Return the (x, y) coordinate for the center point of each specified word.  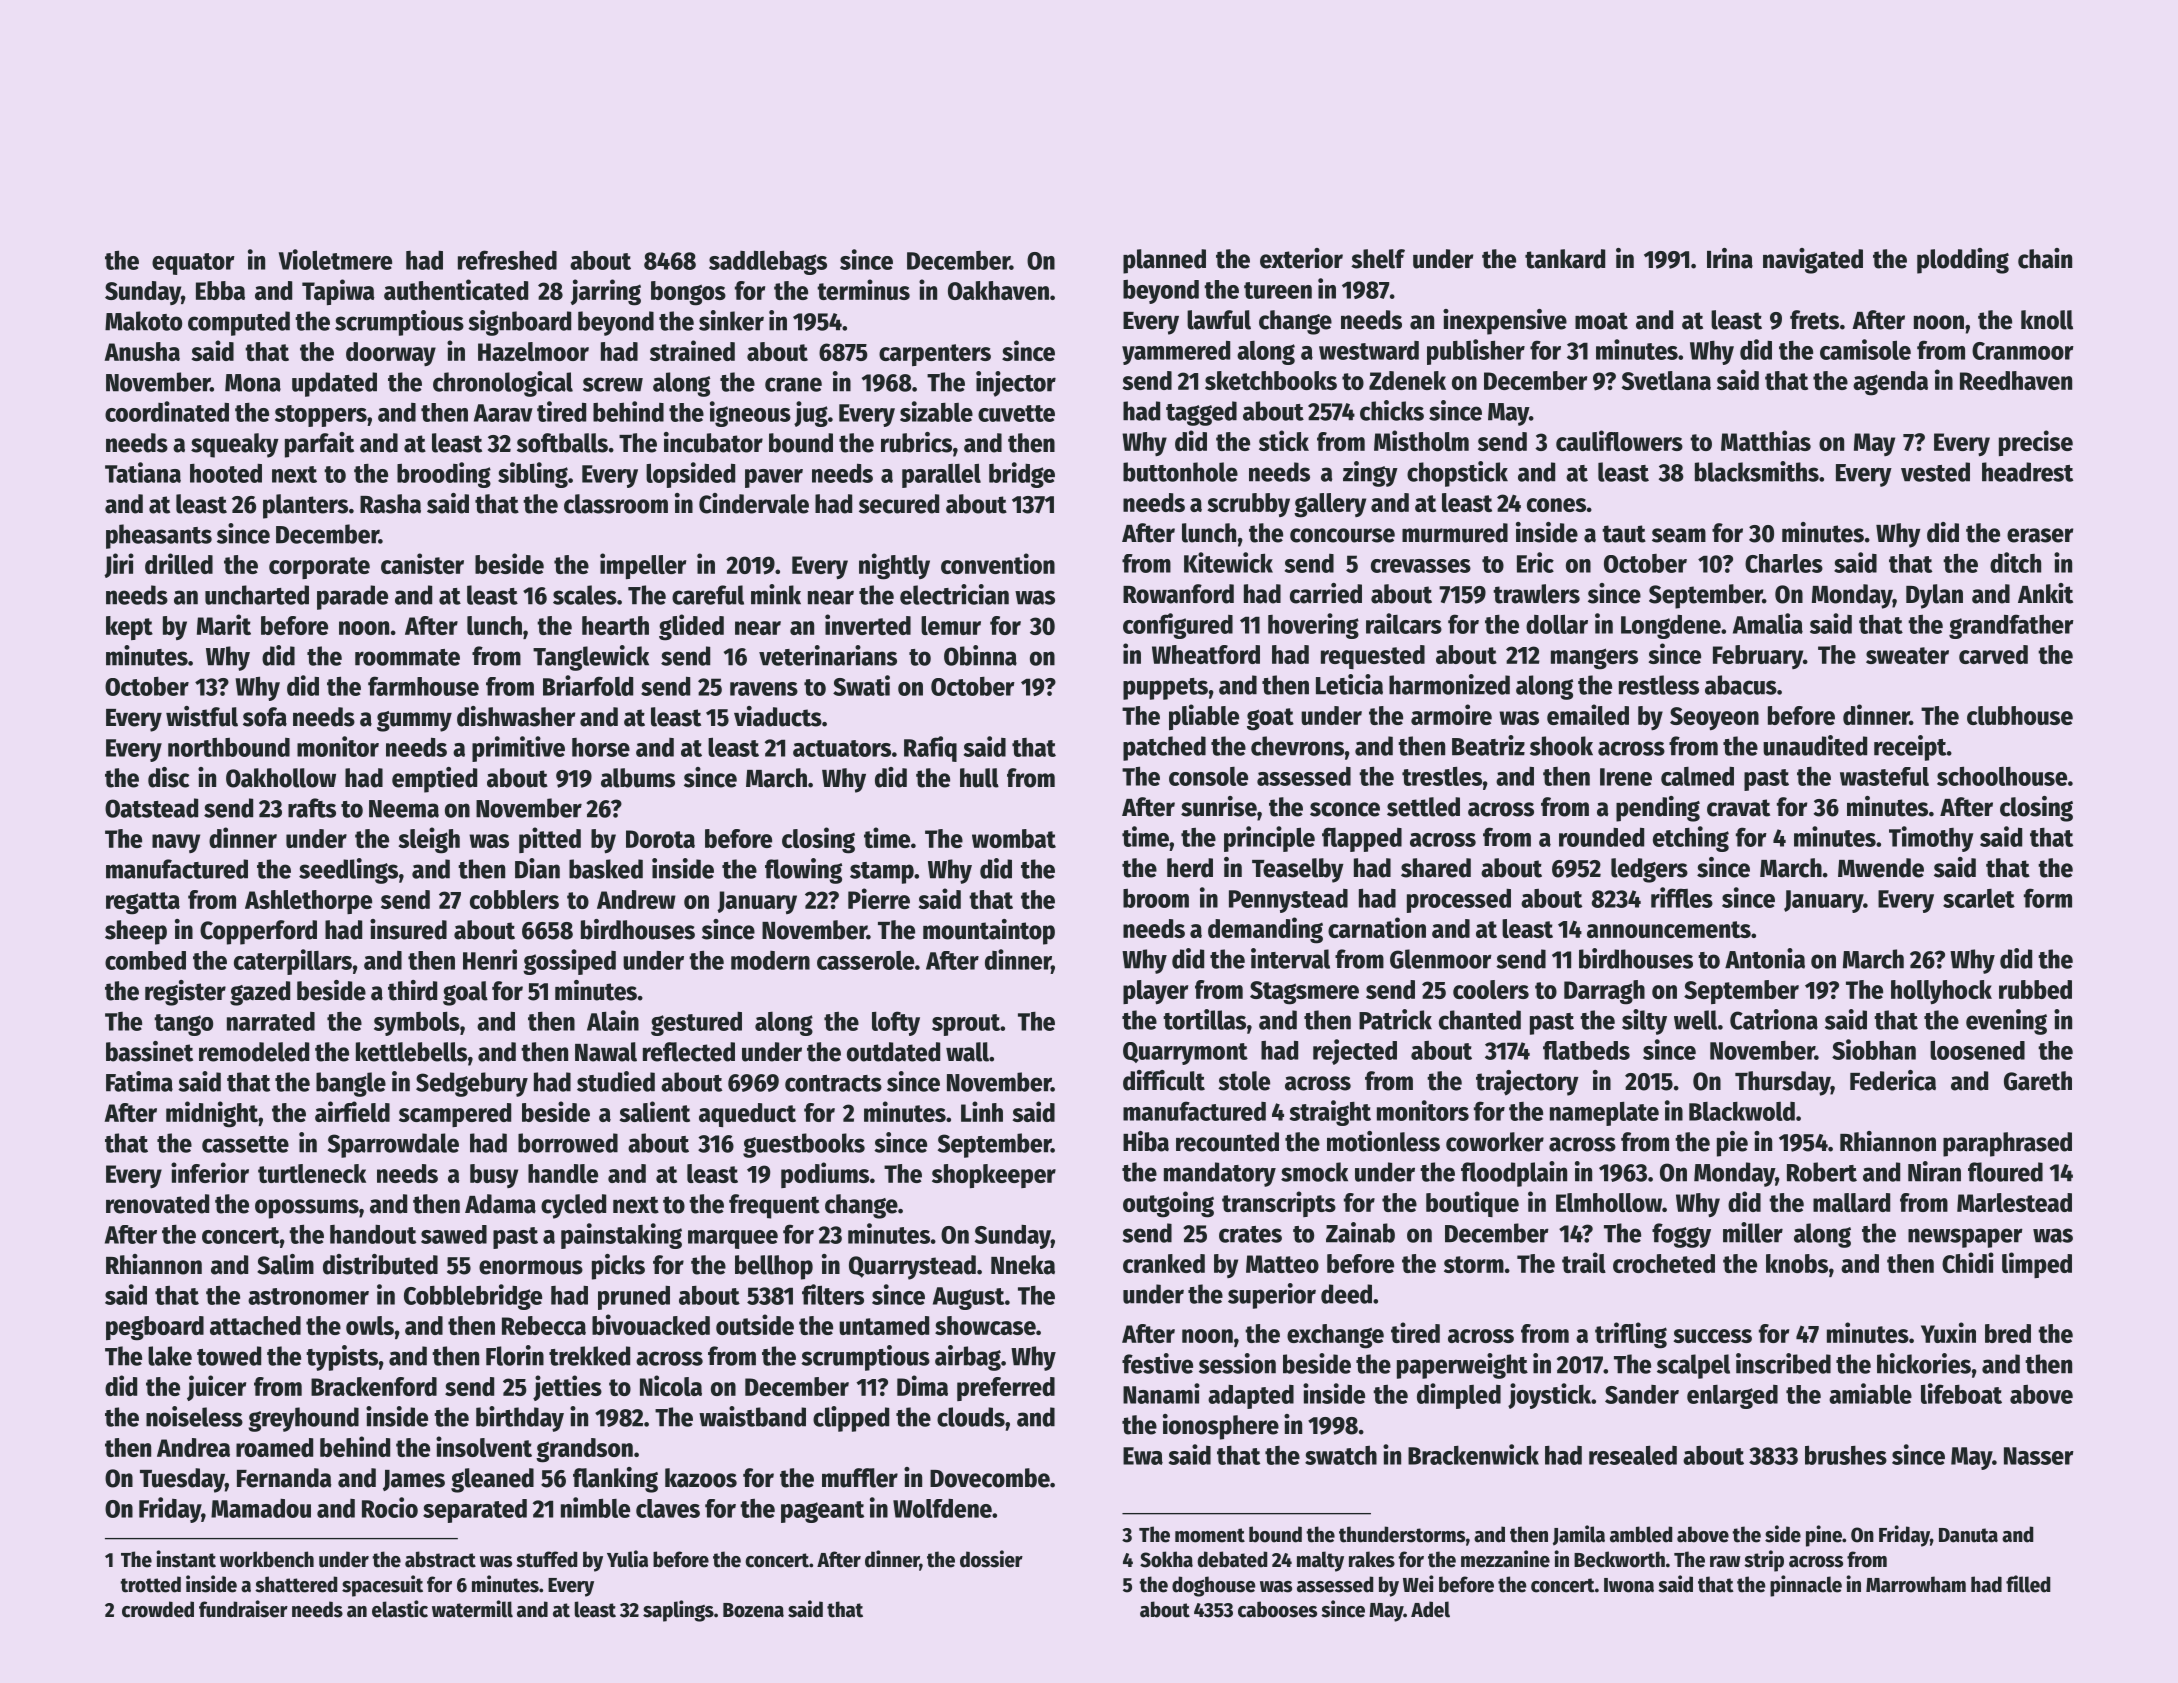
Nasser (2039, 1456)
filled (2028, 1584)
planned (1164, 261)
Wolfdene (942, 1508)
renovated (157, 1204)
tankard (1565, 259)
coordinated (167, 411)
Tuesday (182, 1480)
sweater (1907, 655)
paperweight (1462, 1366)
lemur (951, 625)
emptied (434, 780)
